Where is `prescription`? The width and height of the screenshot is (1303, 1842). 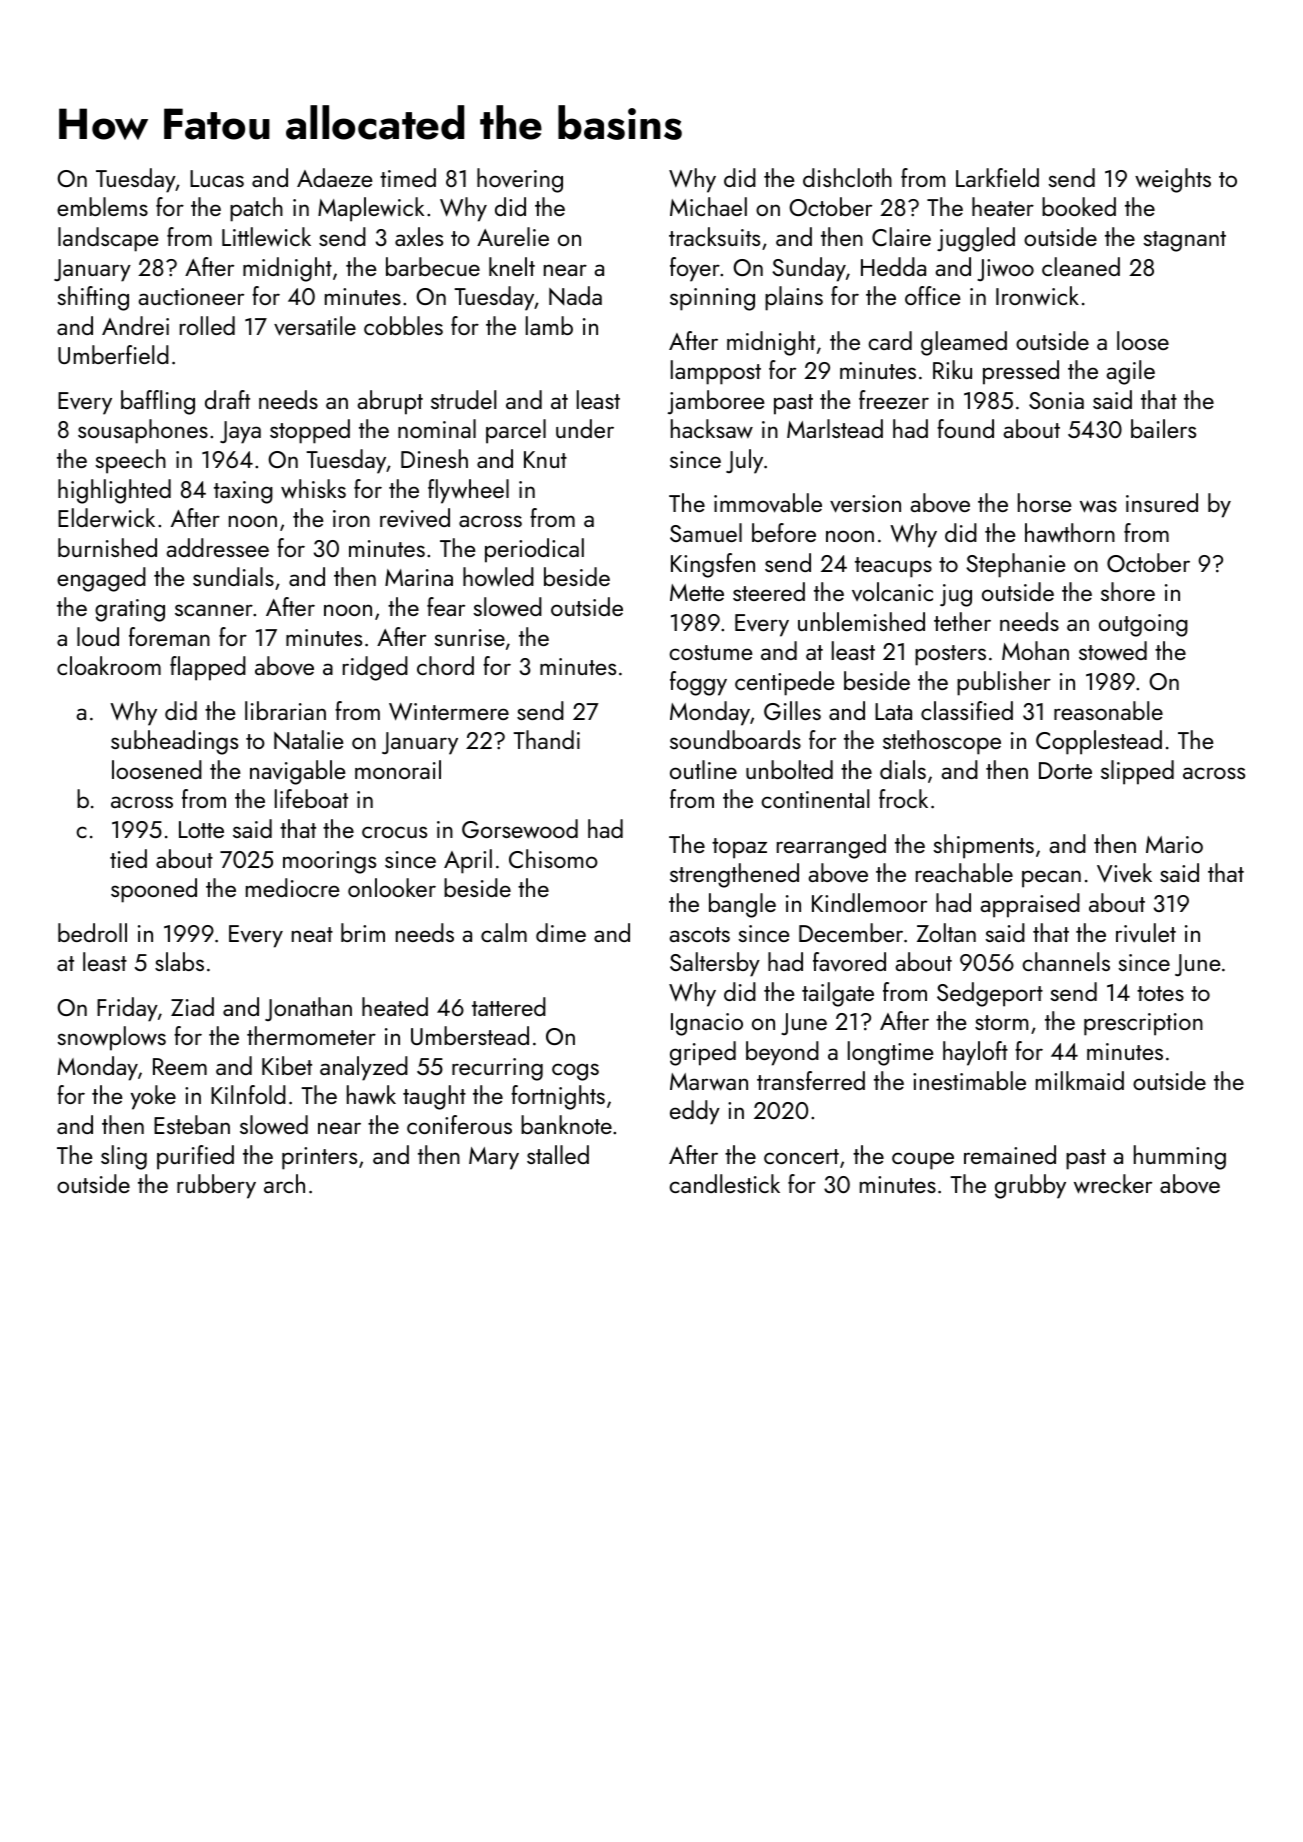
prescription is located at coordinates (1143, 1024).
